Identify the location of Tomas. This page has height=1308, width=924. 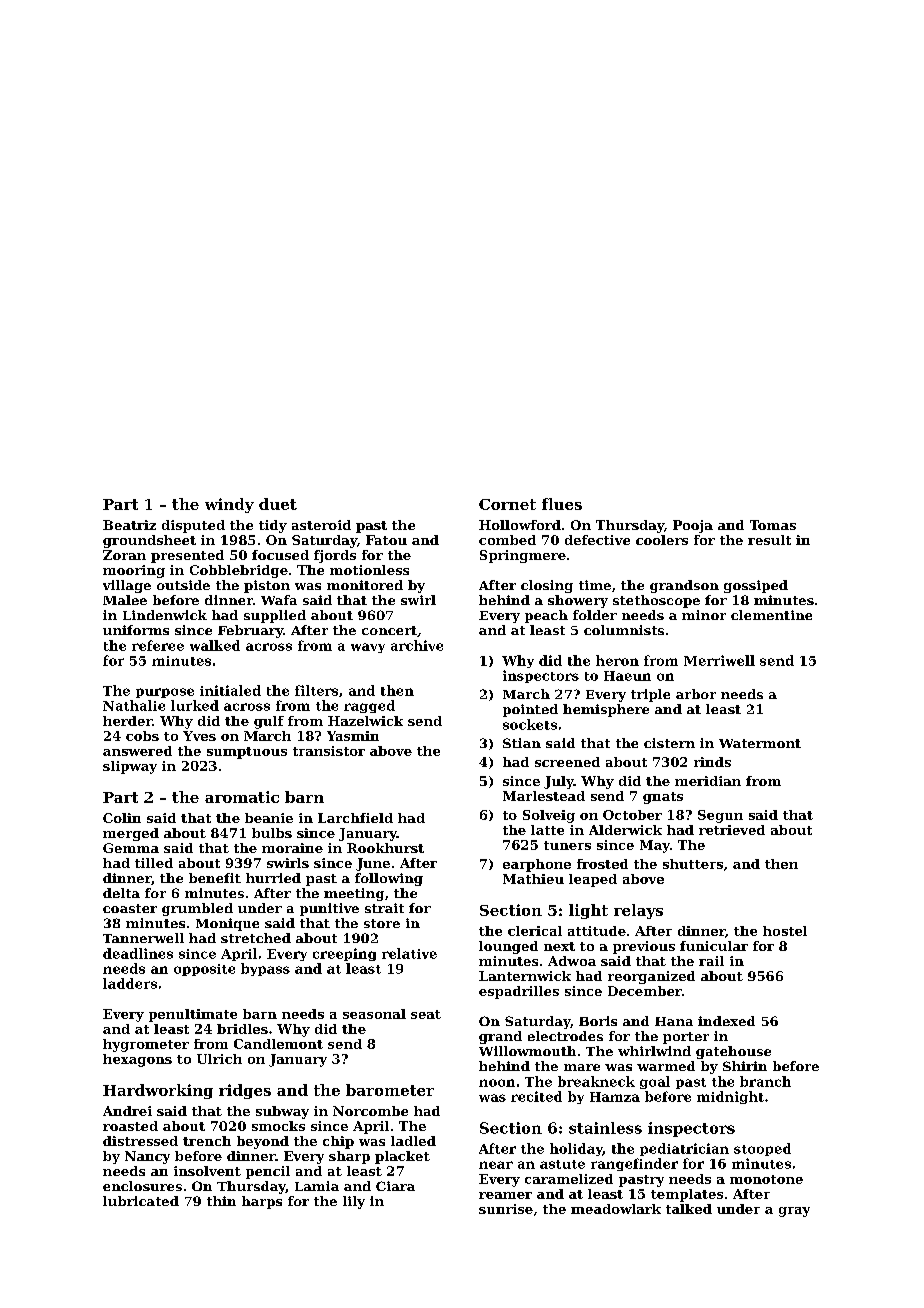
(773, 525).
